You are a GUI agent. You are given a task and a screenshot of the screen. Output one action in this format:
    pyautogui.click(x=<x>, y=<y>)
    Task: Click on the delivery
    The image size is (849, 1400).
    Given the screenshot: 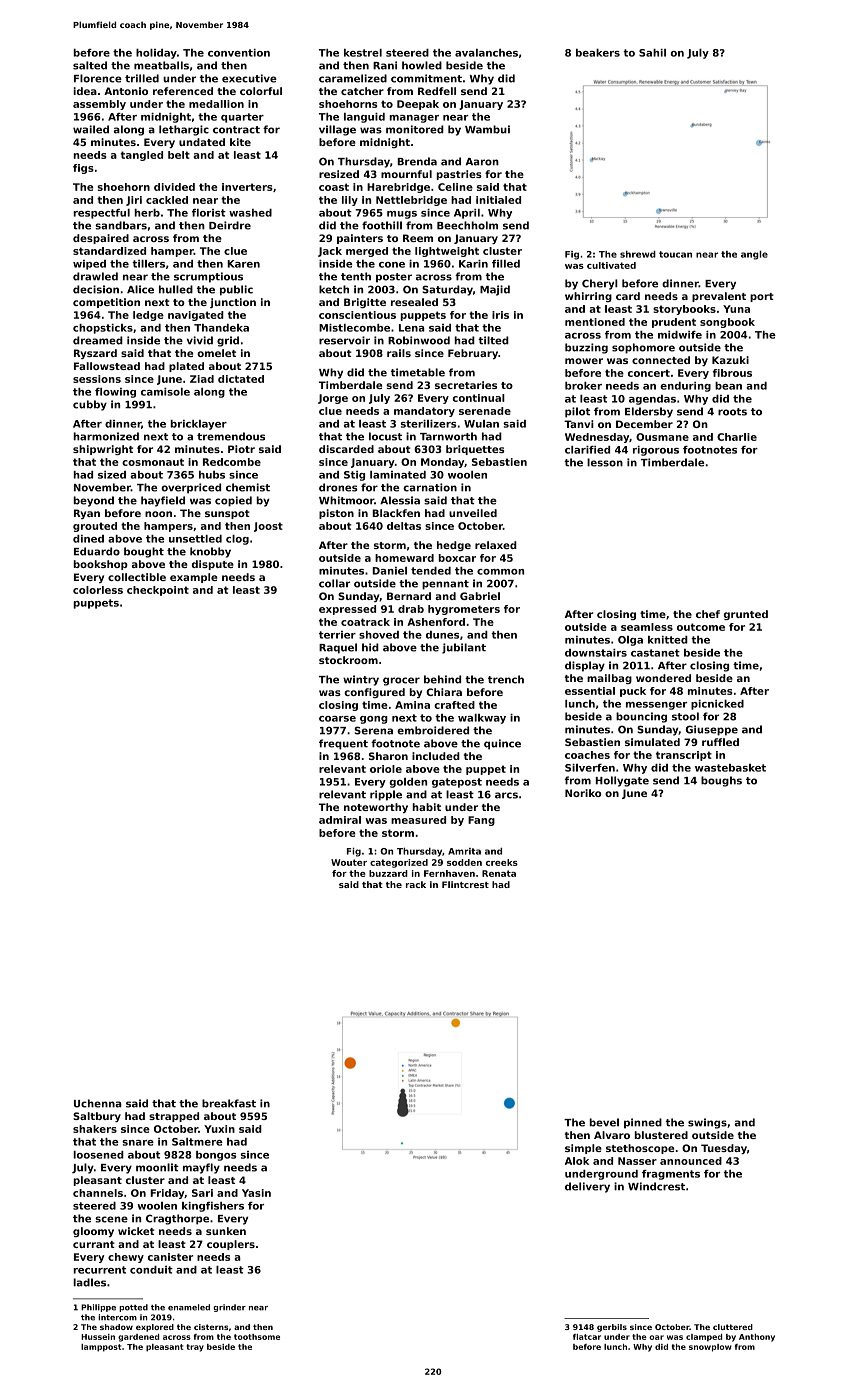 What is the action you would take?
    pyautogui.click(x=587, y=1187)
